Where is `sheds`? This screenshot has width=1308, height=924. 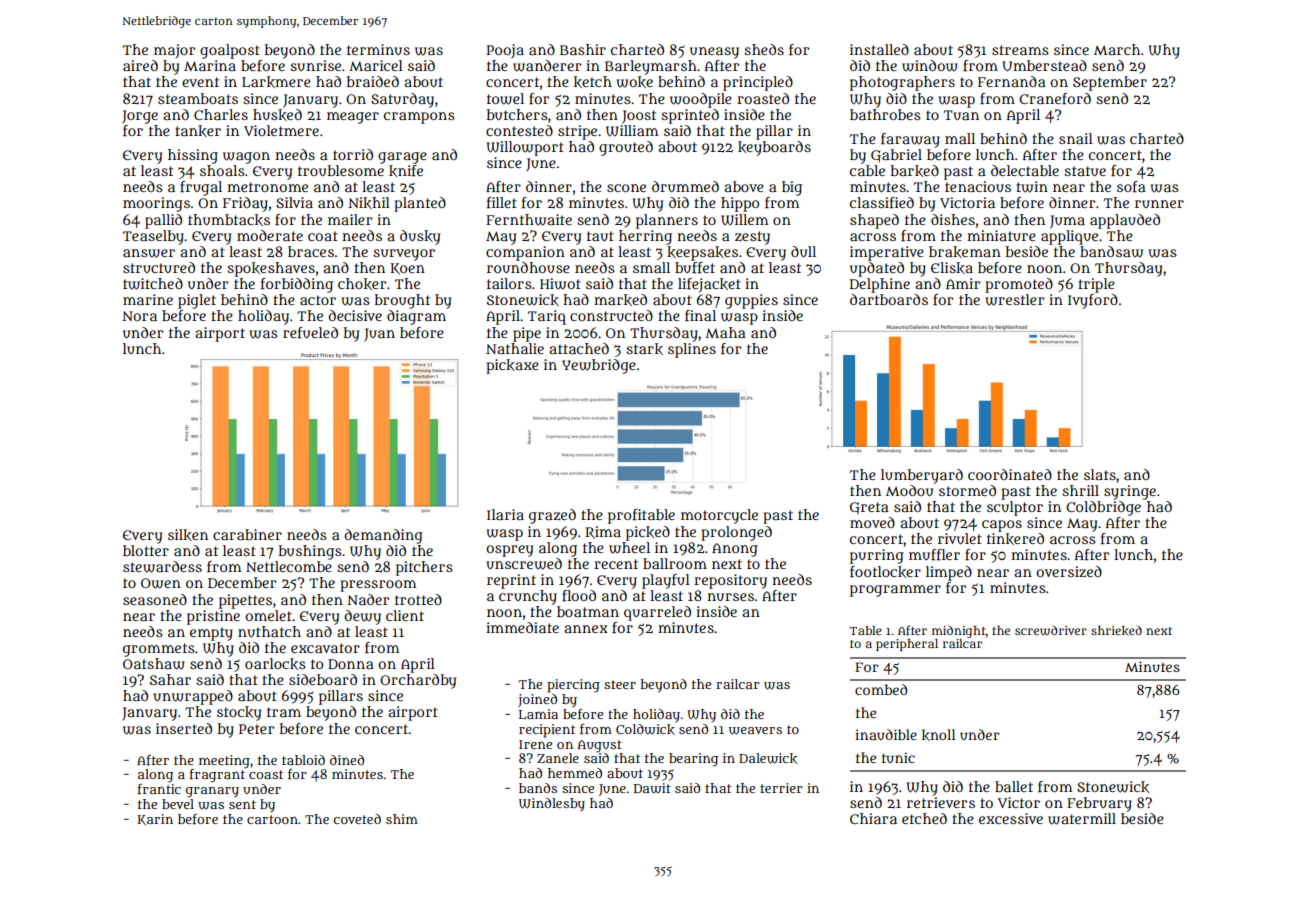
sheds is located at coordinates (764, 49).
